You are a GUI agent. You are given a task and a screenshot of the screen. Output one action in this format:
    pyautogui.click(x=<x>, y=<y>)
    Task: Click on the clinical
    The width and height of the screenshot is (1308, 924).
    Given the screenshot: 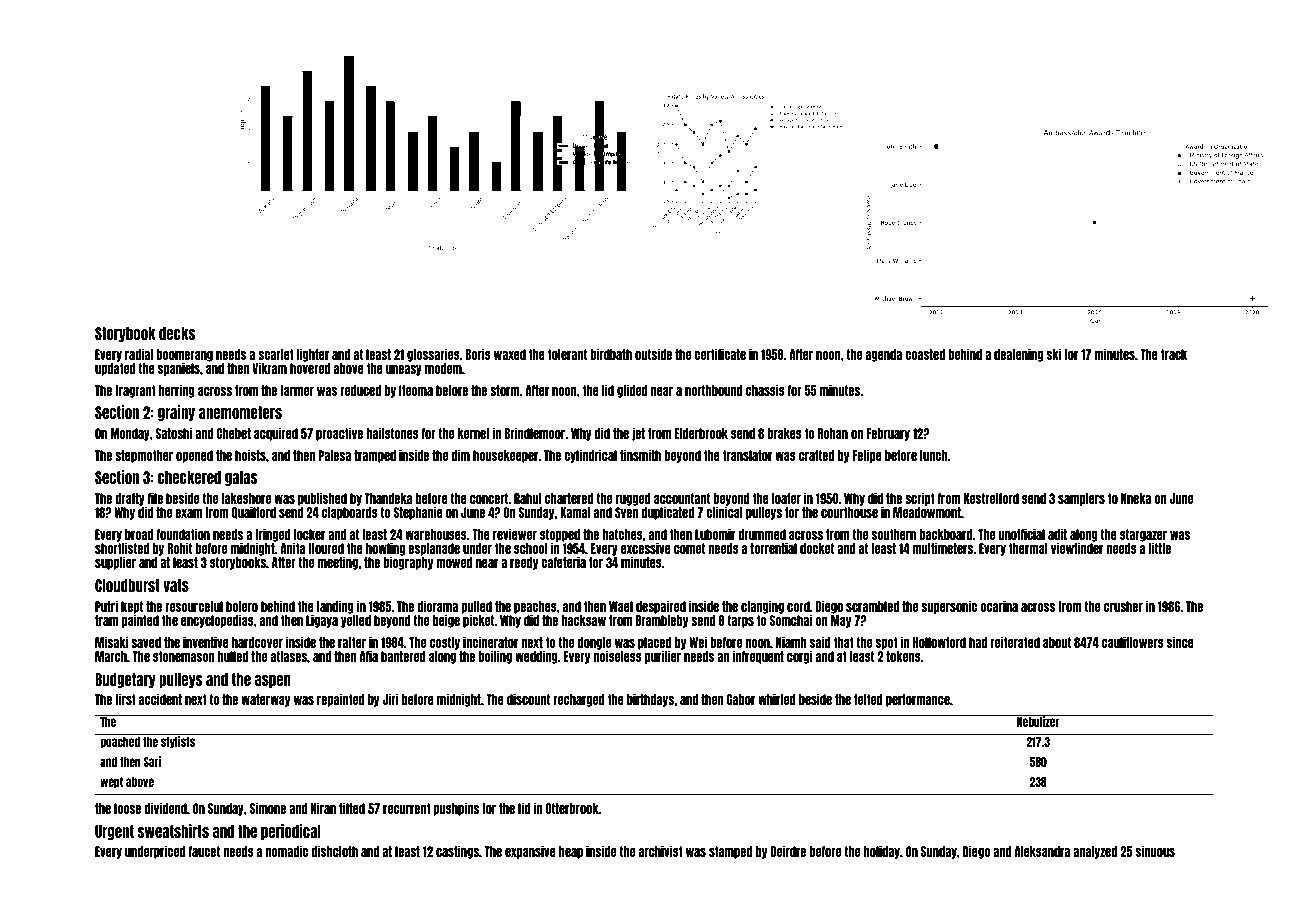 What is the action you would take?
    pyautogui.click(x=724, y=512)
